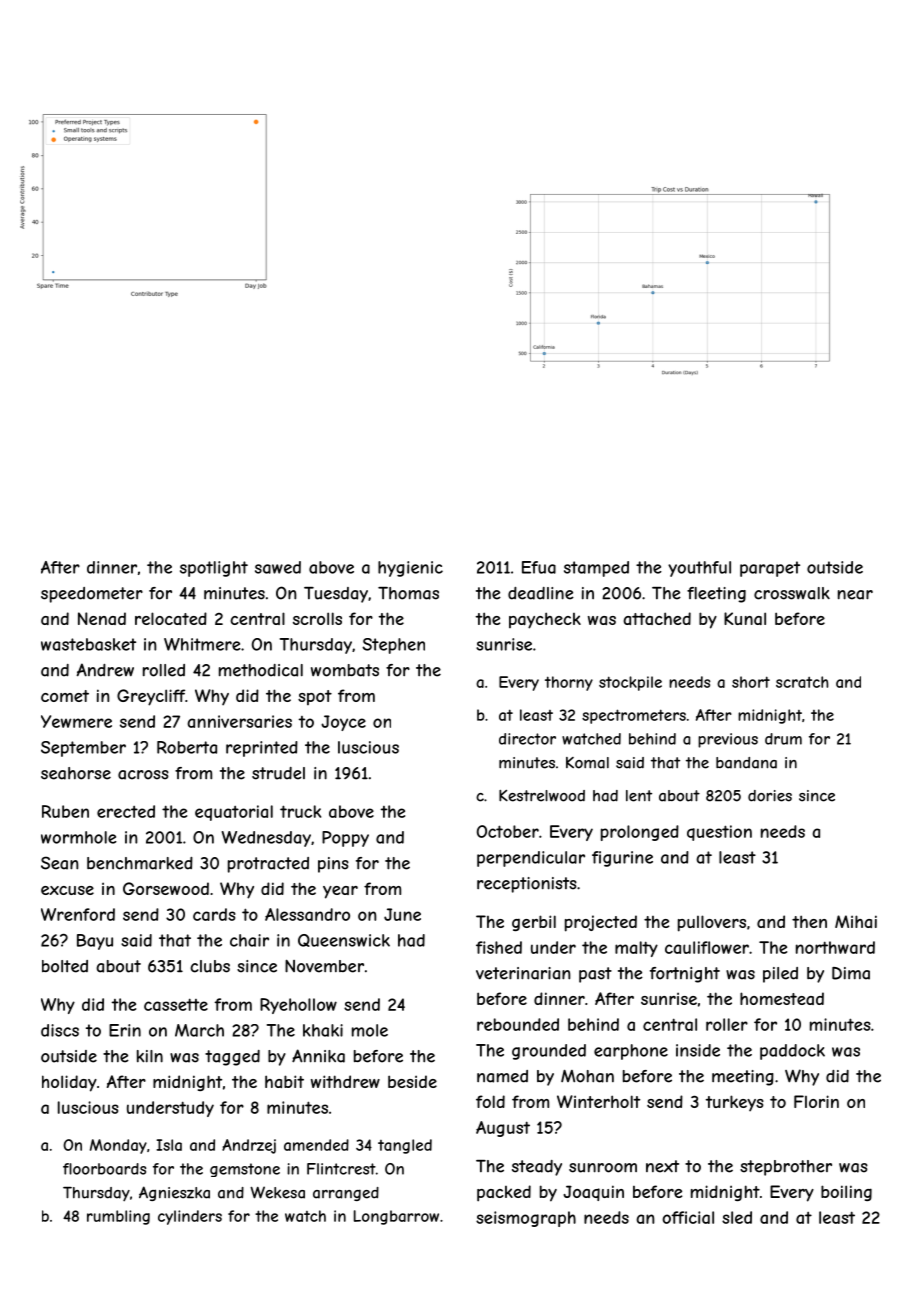 This screenshot has width=924, height=1308. What do you see at coordinates (770, 569) in the screenshot?
I see `parapet` at bounding box center [770, 569].
